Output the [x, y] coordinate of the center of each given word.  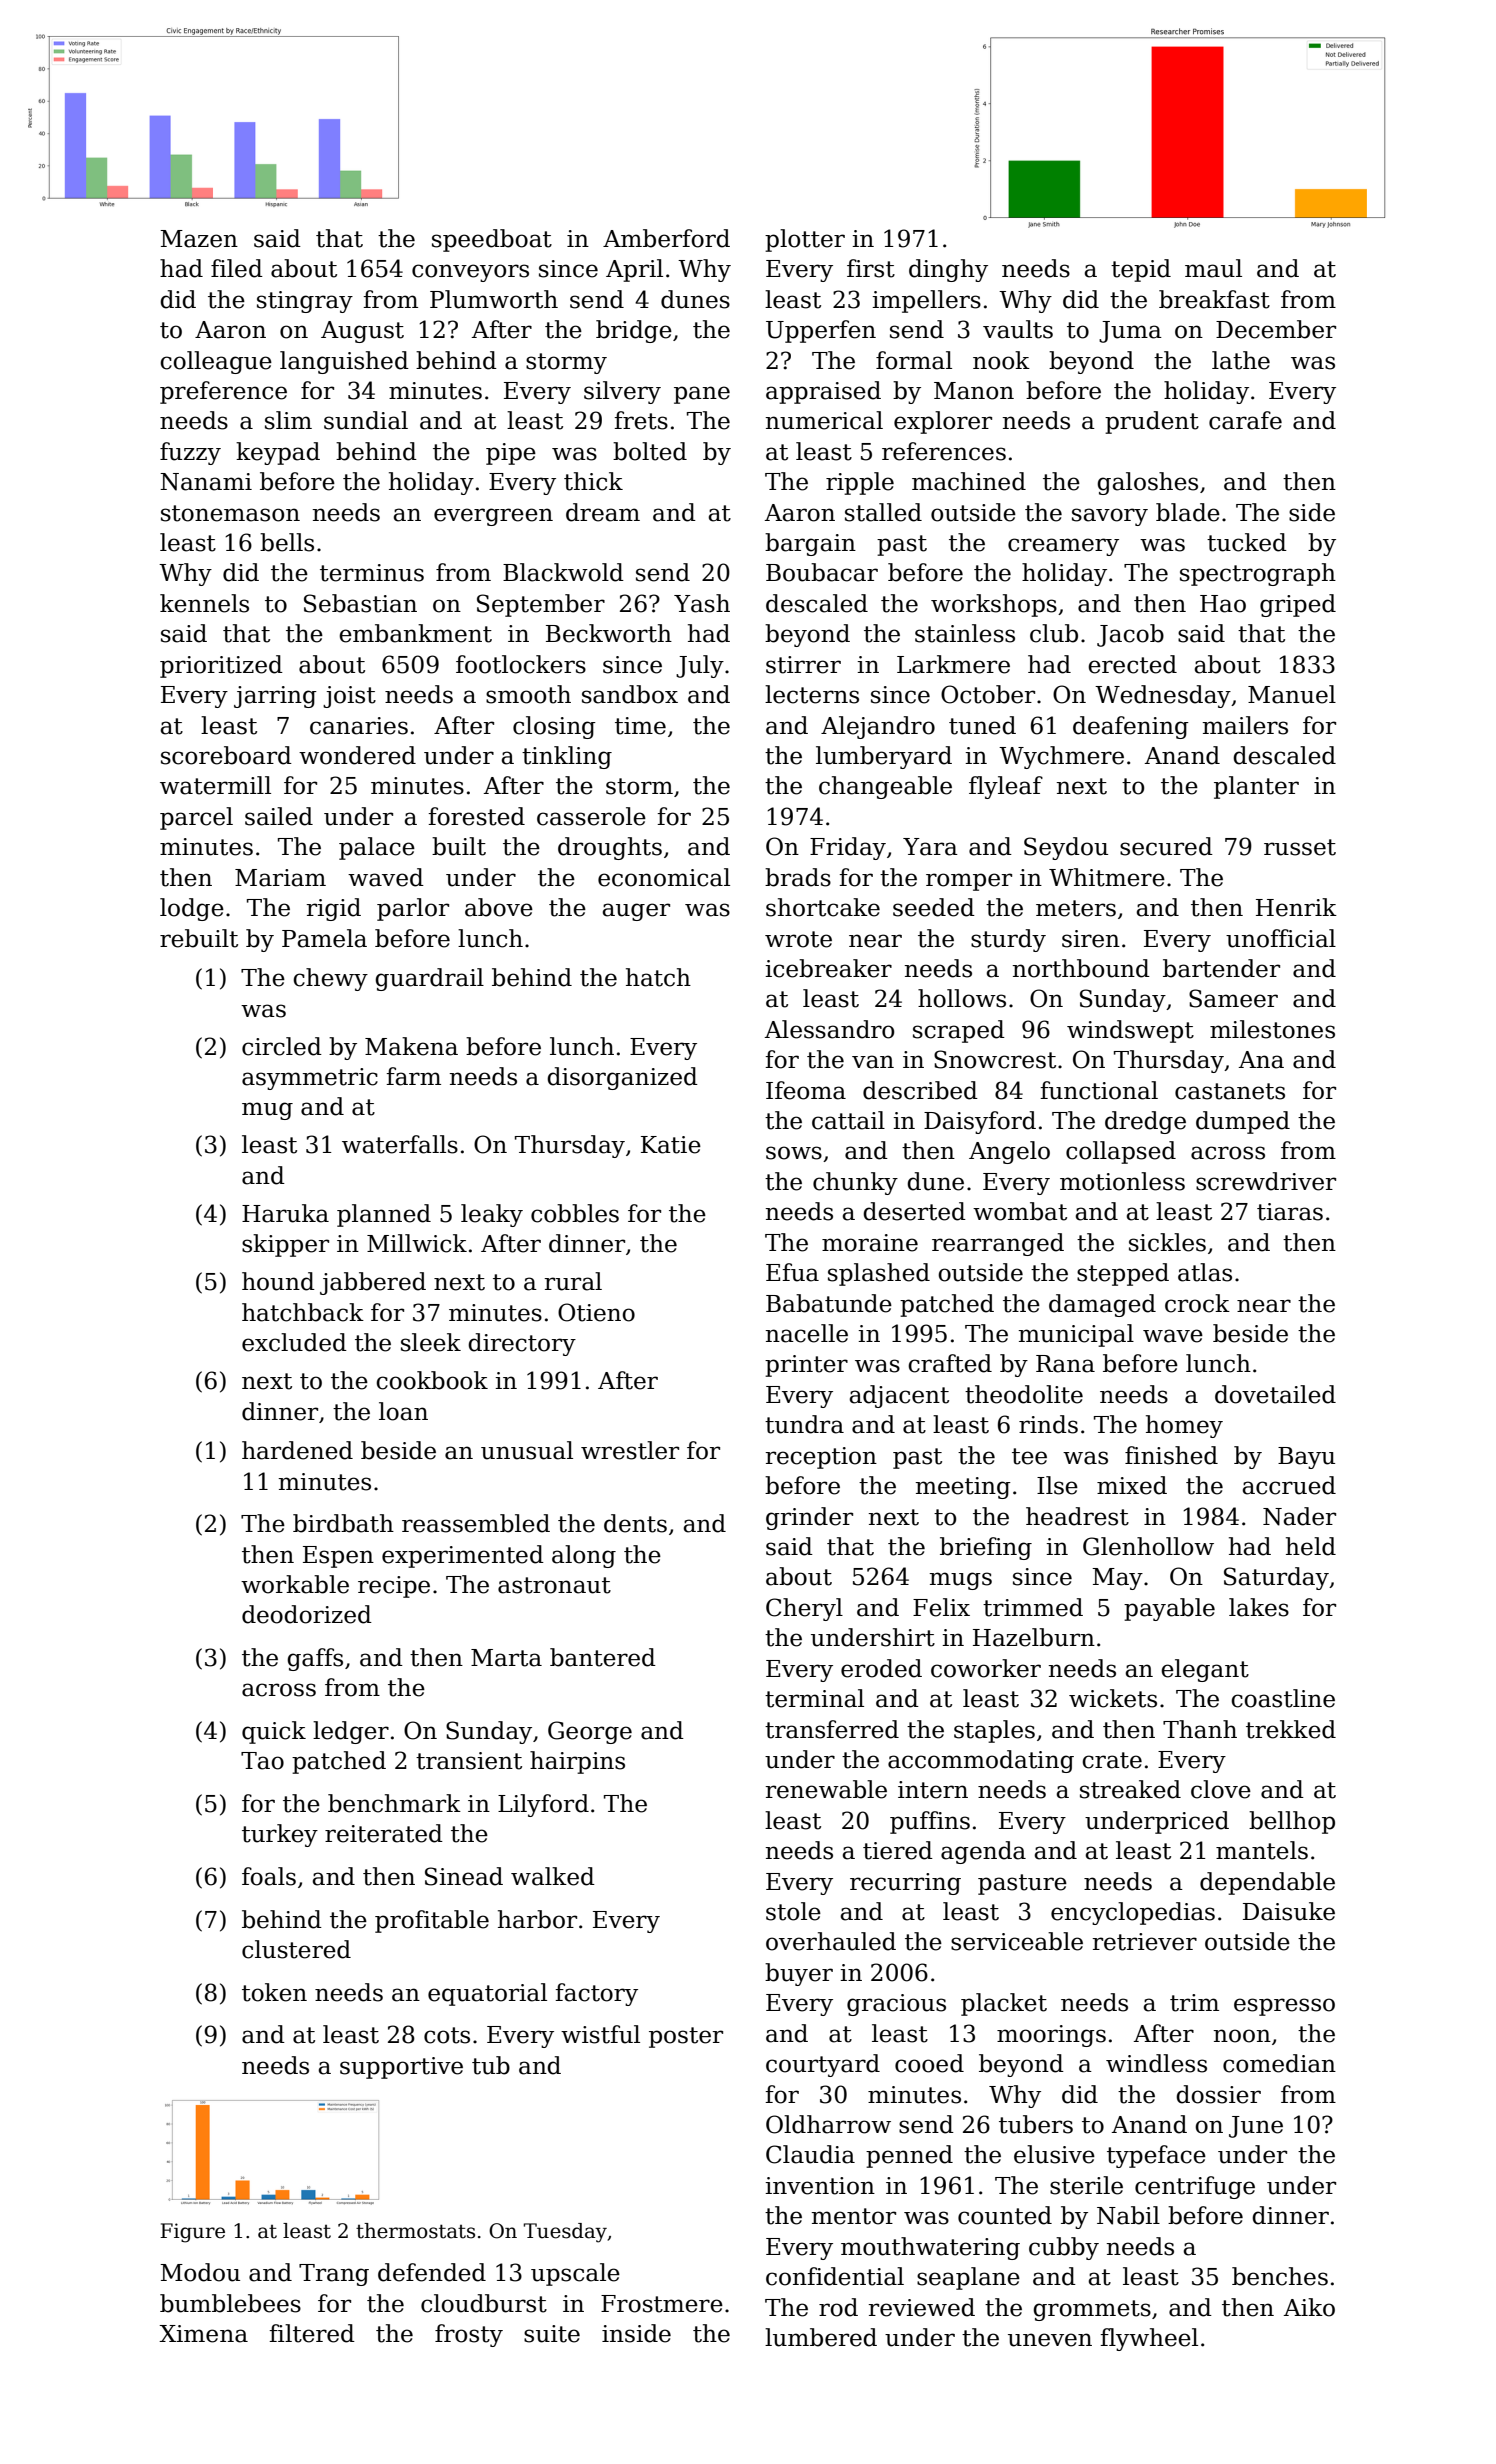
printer [806, 1366]
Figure [192, 2233]
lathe [1241, 360]
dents [635, 1523]
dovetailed [1275, 1394]
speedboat [492, 240]
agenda [983, 1852]
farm [413, 1076]
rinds [1048, 1424]
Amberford [666, 238]
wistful [600, 2034]
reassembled [476, 1523]
